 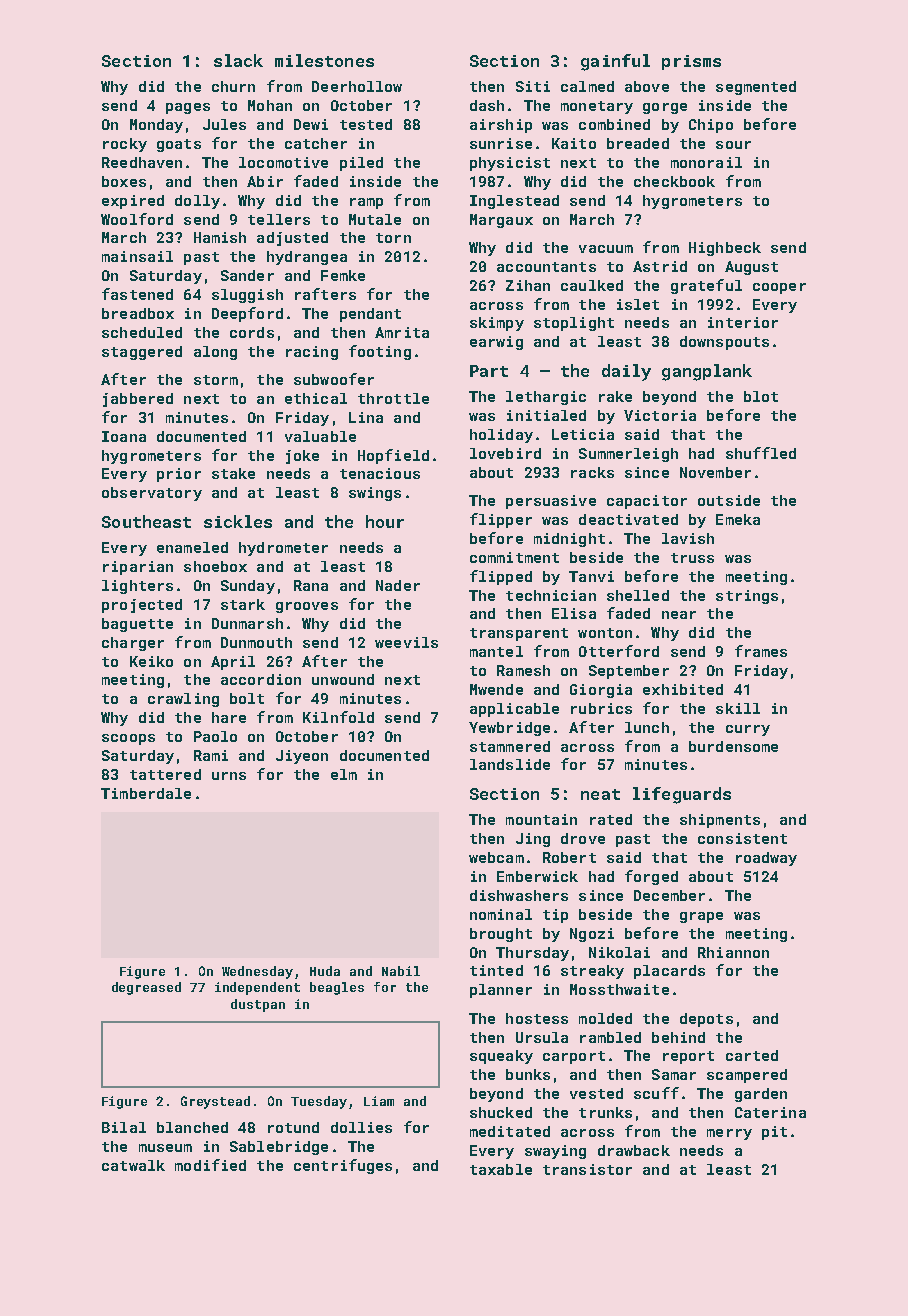 What do you see at coordinates (261, 679) in the screenshot?
I see `accordion` at bounding box center [261, 679].
